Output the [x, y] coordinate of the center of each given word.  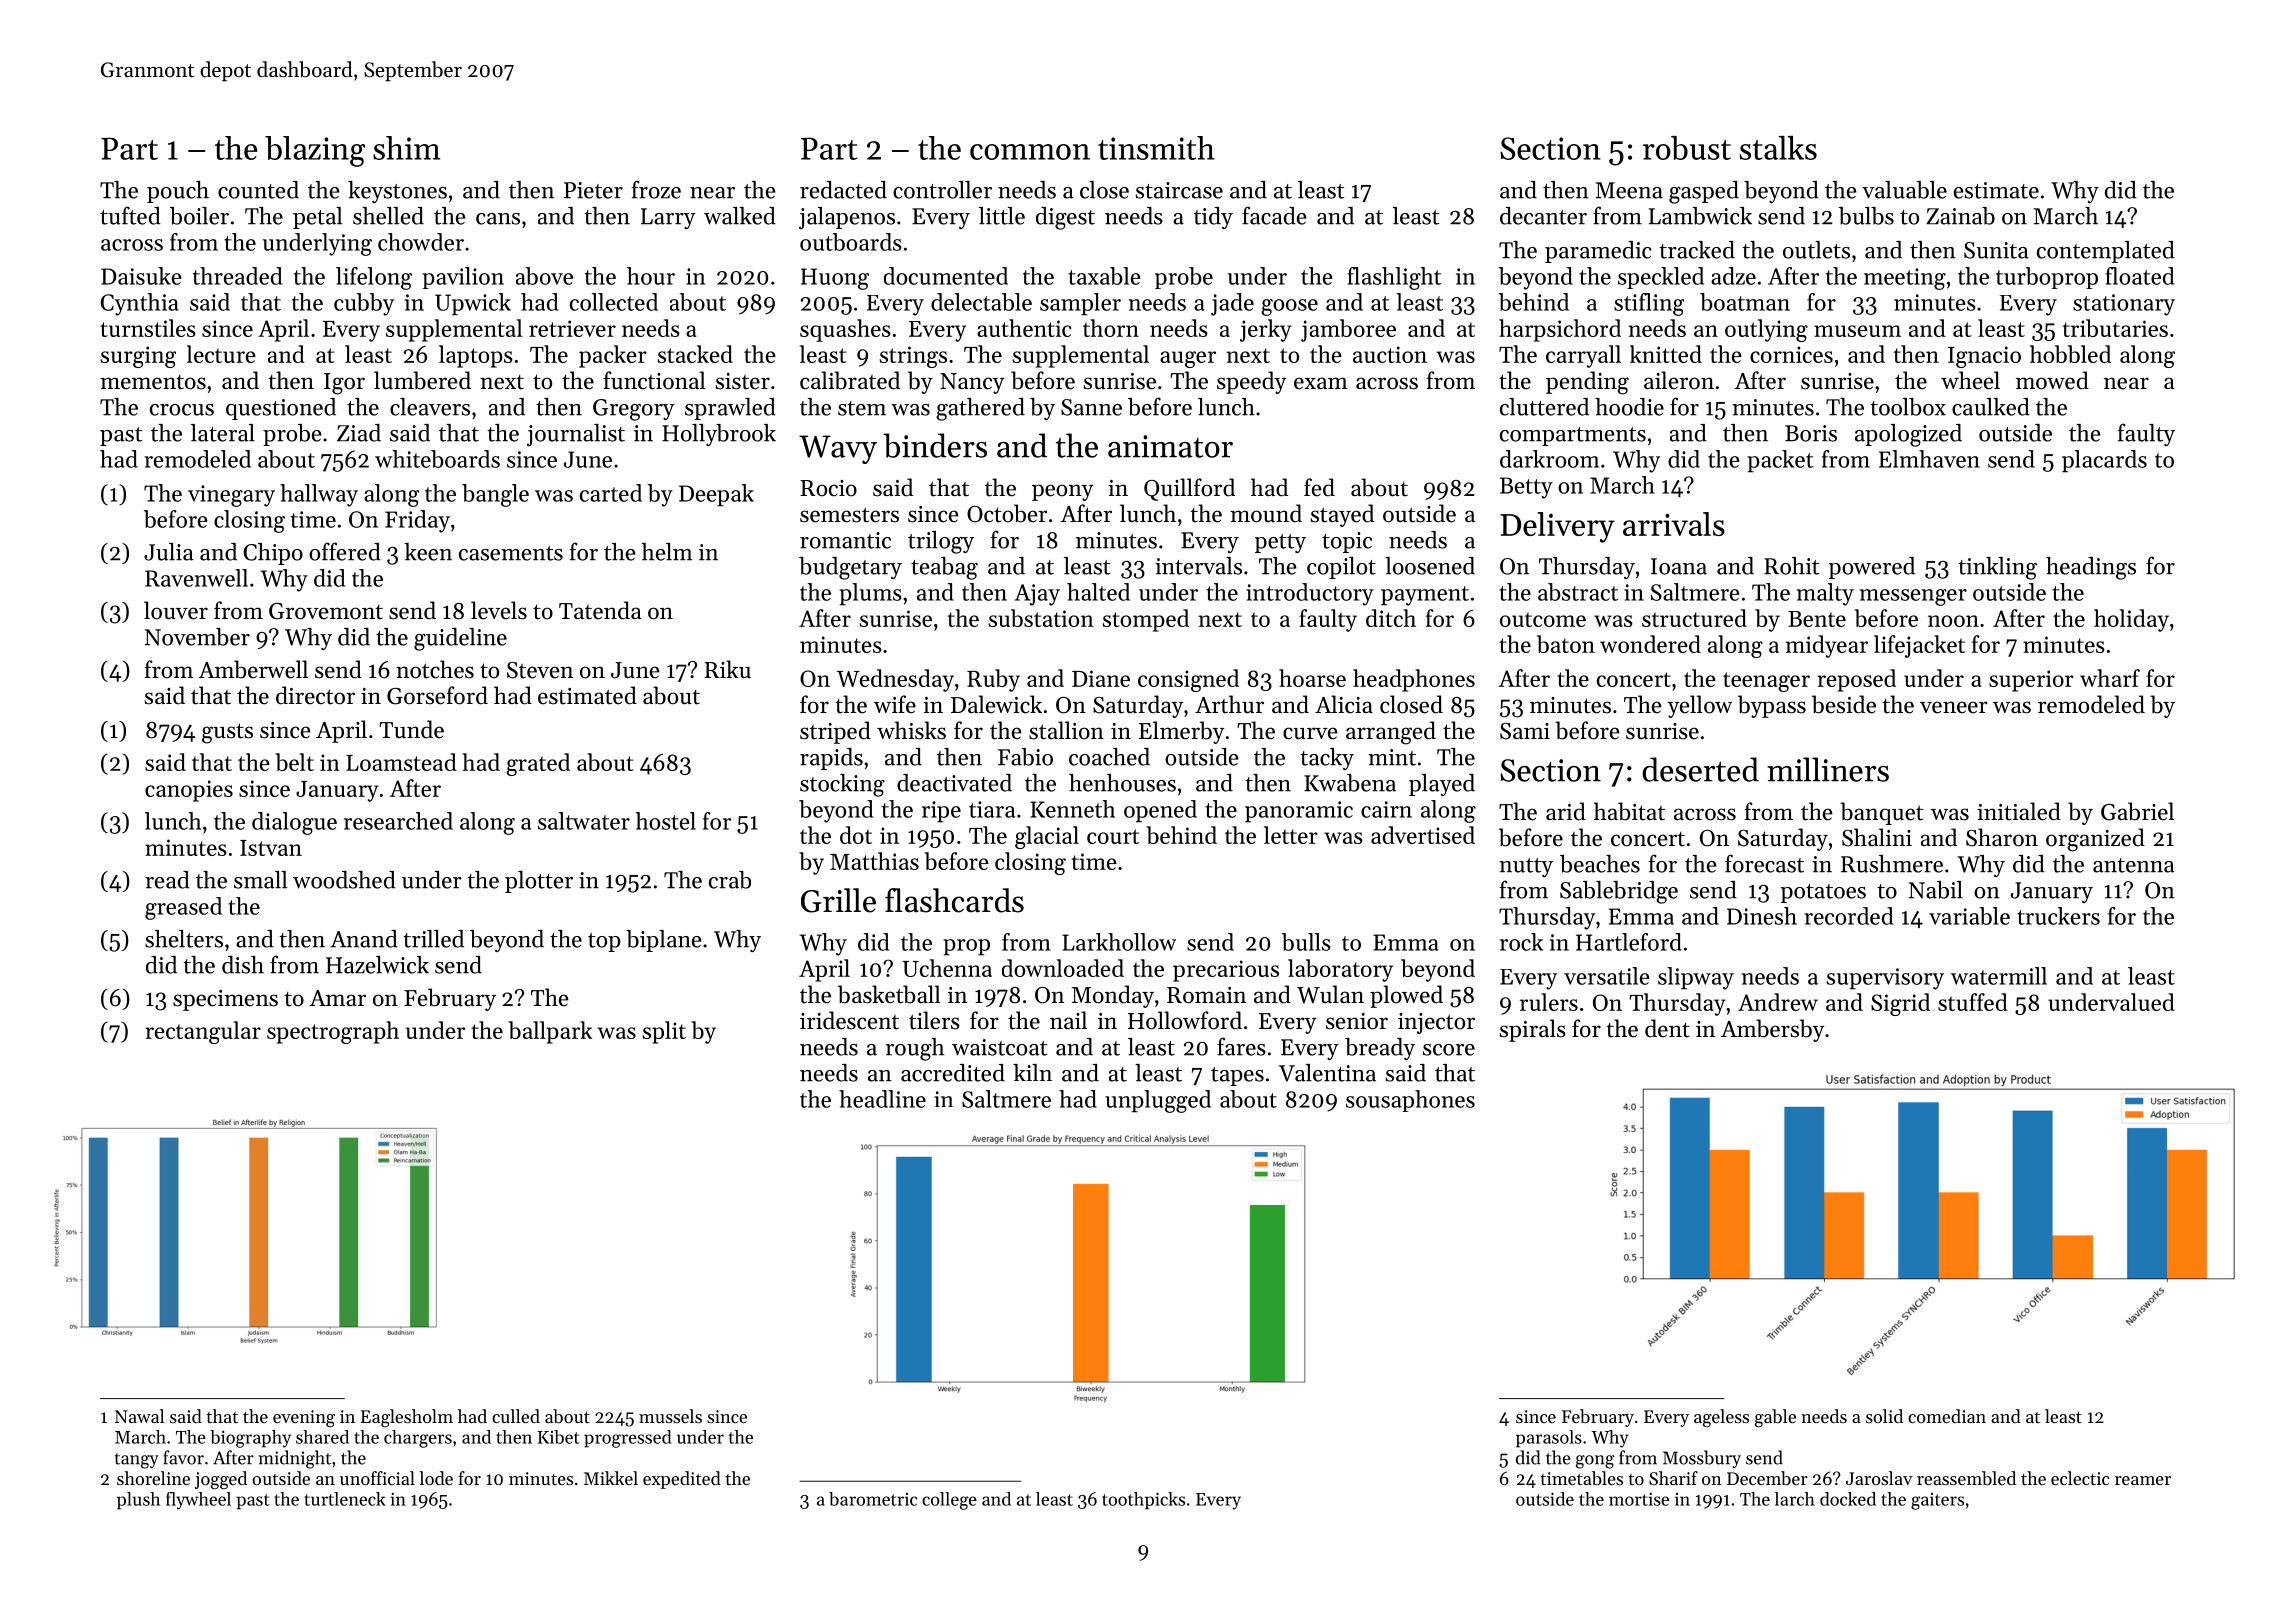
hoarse [1312, 678]
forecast [1764, 863]
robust [1687, 148]
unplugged [1158, 1101]
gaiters [1937, 1501]
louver [176, 610]
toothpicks [1143, 1501]
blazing [315, 151]
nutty [1526, 867]
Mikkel [611, 1478]
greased [183, 908]
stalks [1778, 148]
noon [1953, 621]
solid [1884, 1416]
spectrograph [333, 1032]
